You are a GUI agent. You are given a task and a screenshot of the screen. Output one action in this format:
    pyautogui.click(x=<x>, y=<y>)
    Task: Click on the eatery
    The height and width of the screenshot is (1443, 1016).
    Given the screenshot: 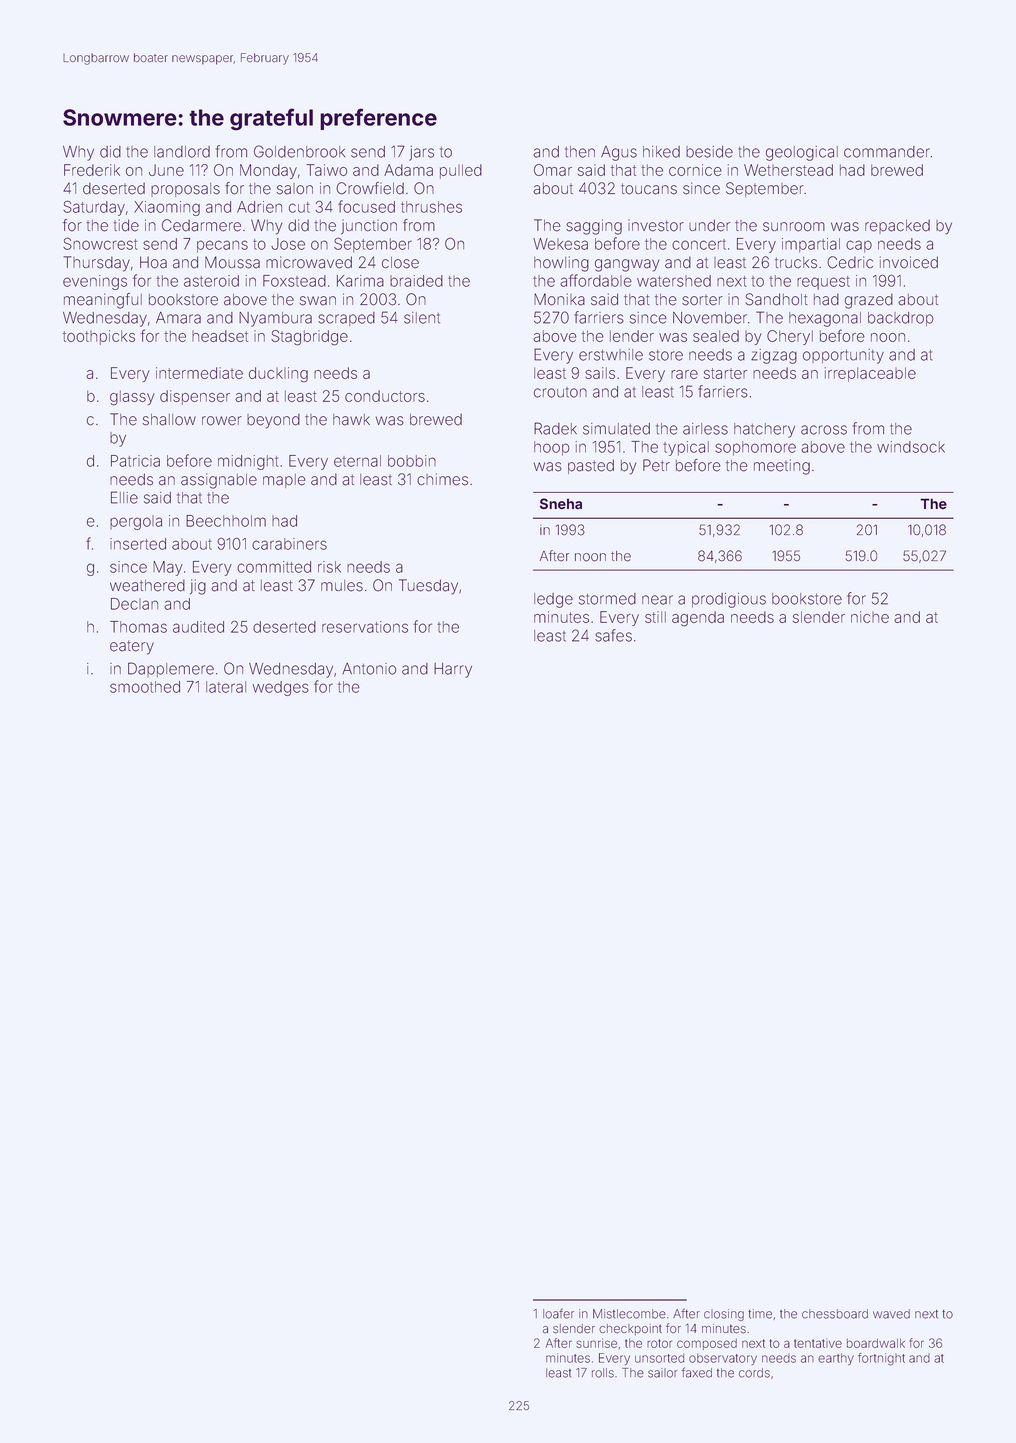 What is the action you would take?
    pyautogui.click(x=132, y=647)
